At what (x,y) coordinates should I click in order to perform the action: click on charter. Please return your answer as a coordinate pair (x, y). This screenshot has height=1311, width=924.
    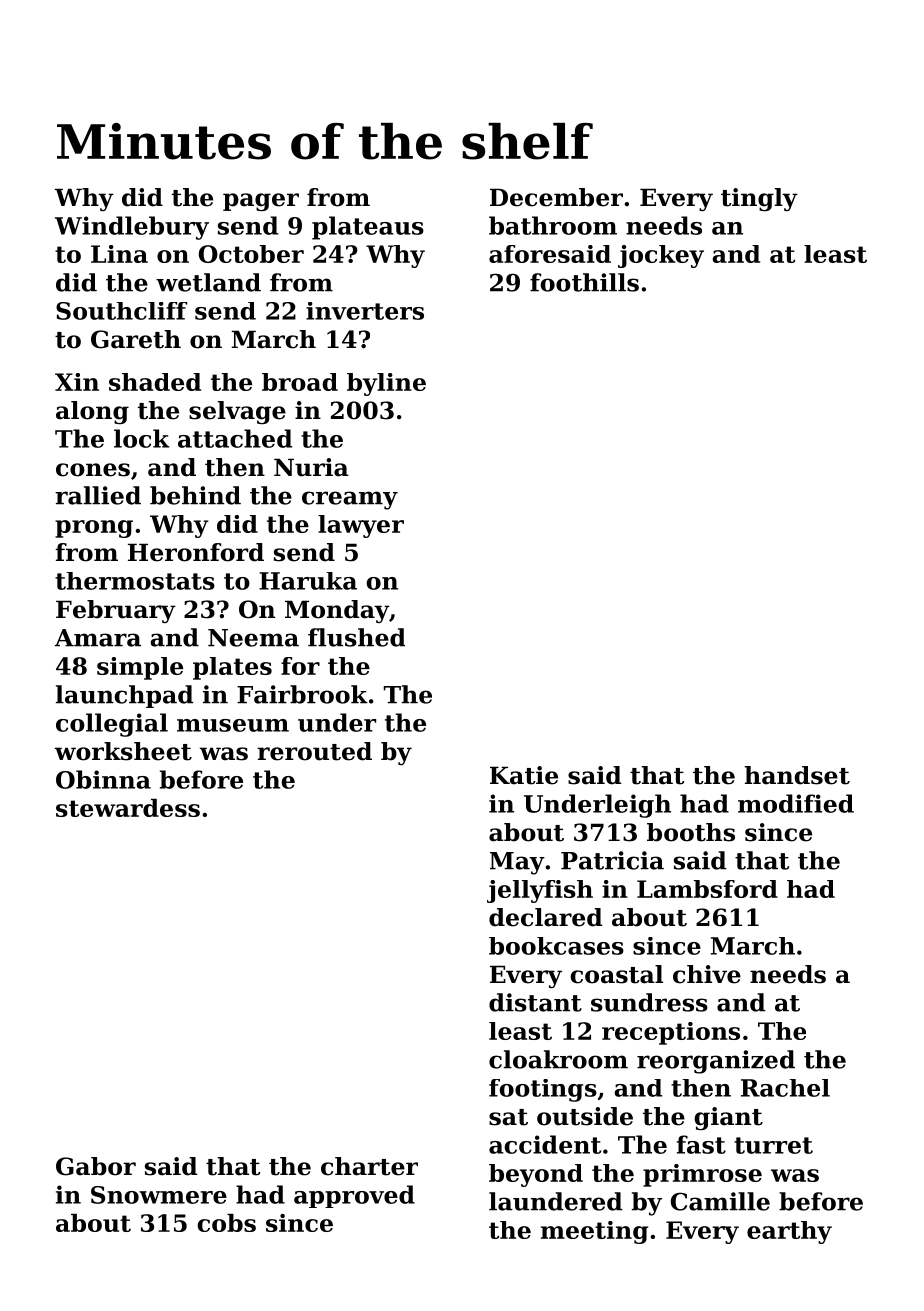
    Looking at the image, I should click on (369, 1166).
